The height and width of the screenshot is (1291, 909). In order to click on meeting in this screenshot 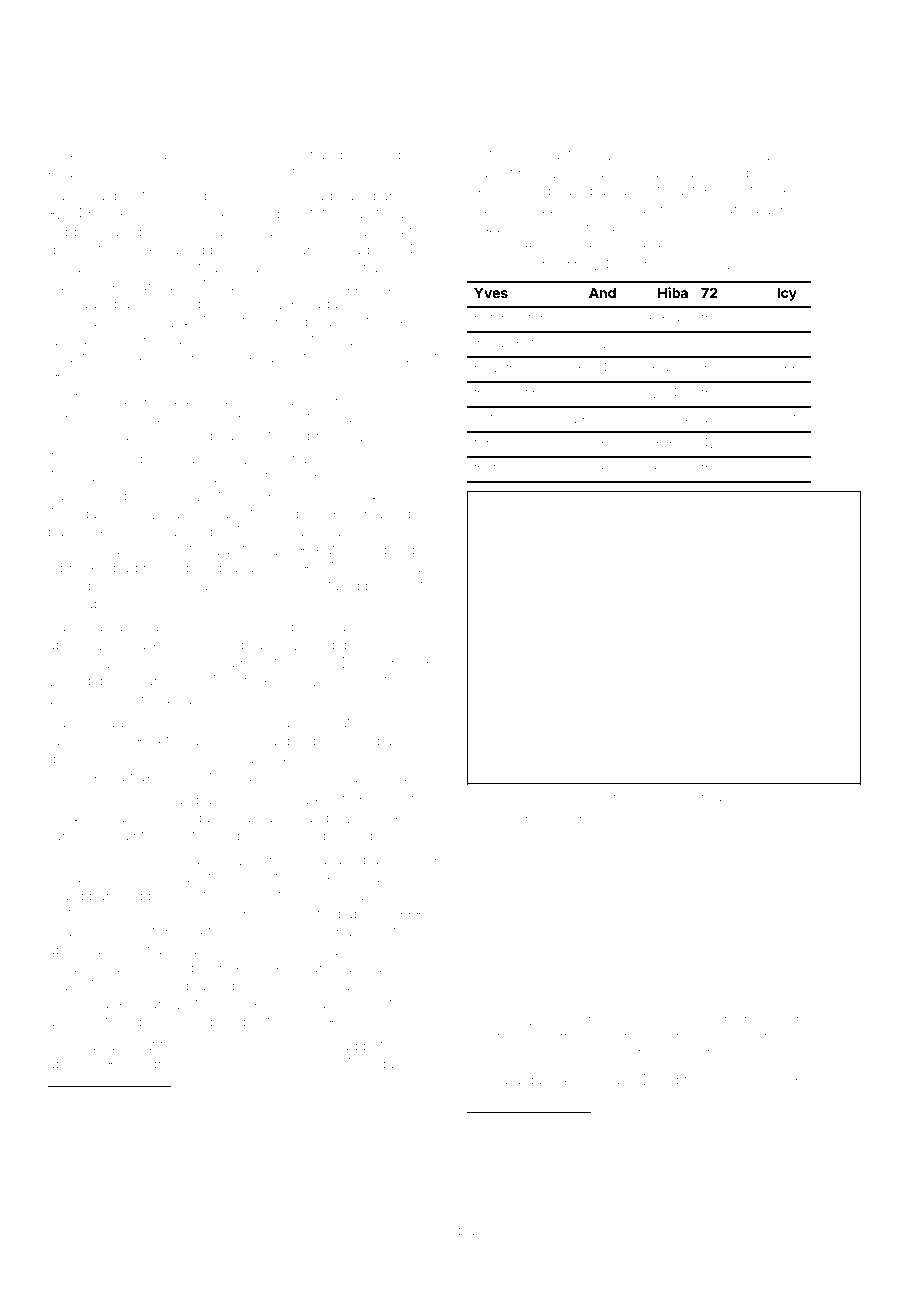, I will do `click(522, 395)`.
